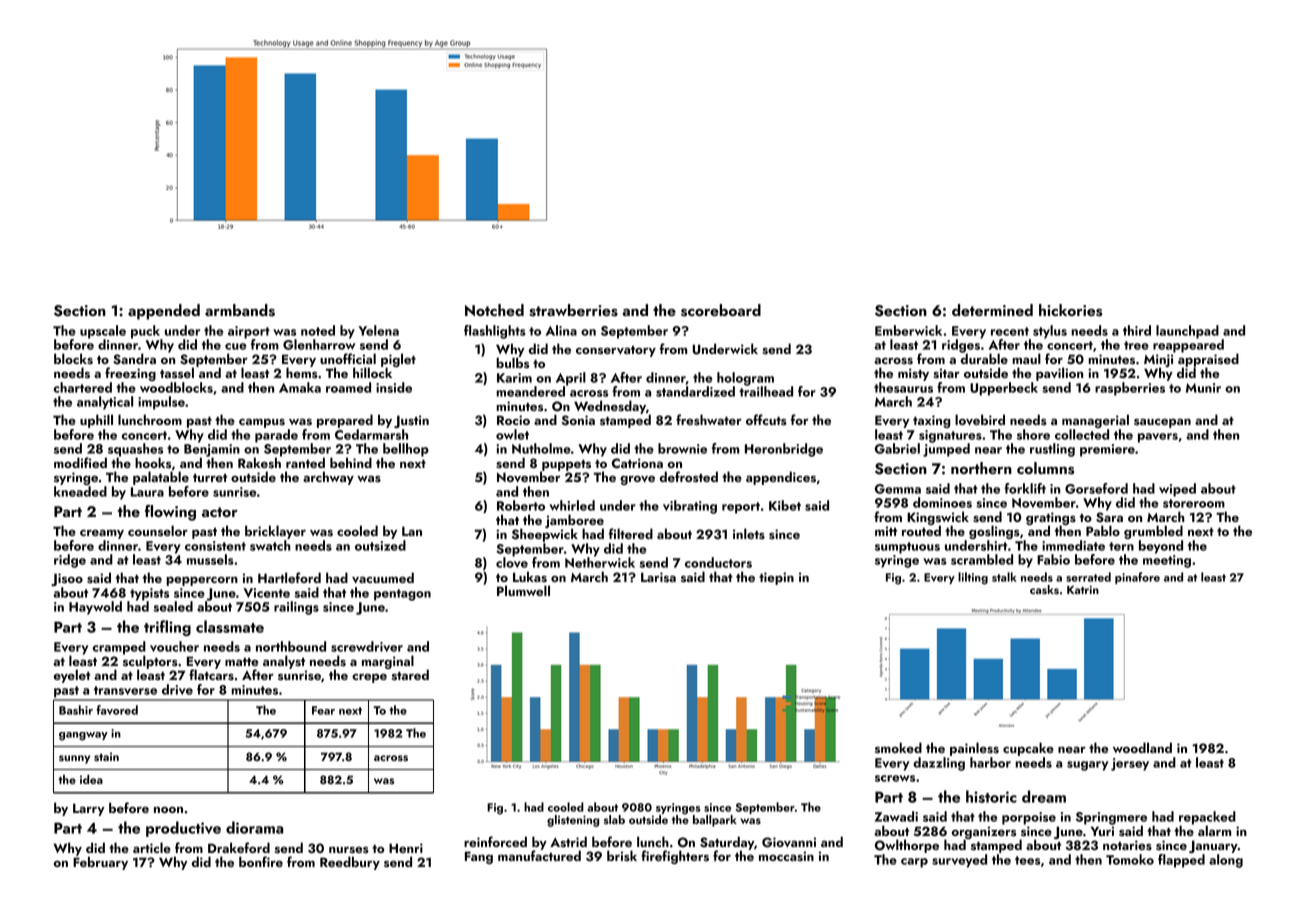 The height and width of the screenshot is (924, 1308). What do you see at coordinates (565, 466) in the screenshot?
I see `puppets` at bounding box center [565, 466].
